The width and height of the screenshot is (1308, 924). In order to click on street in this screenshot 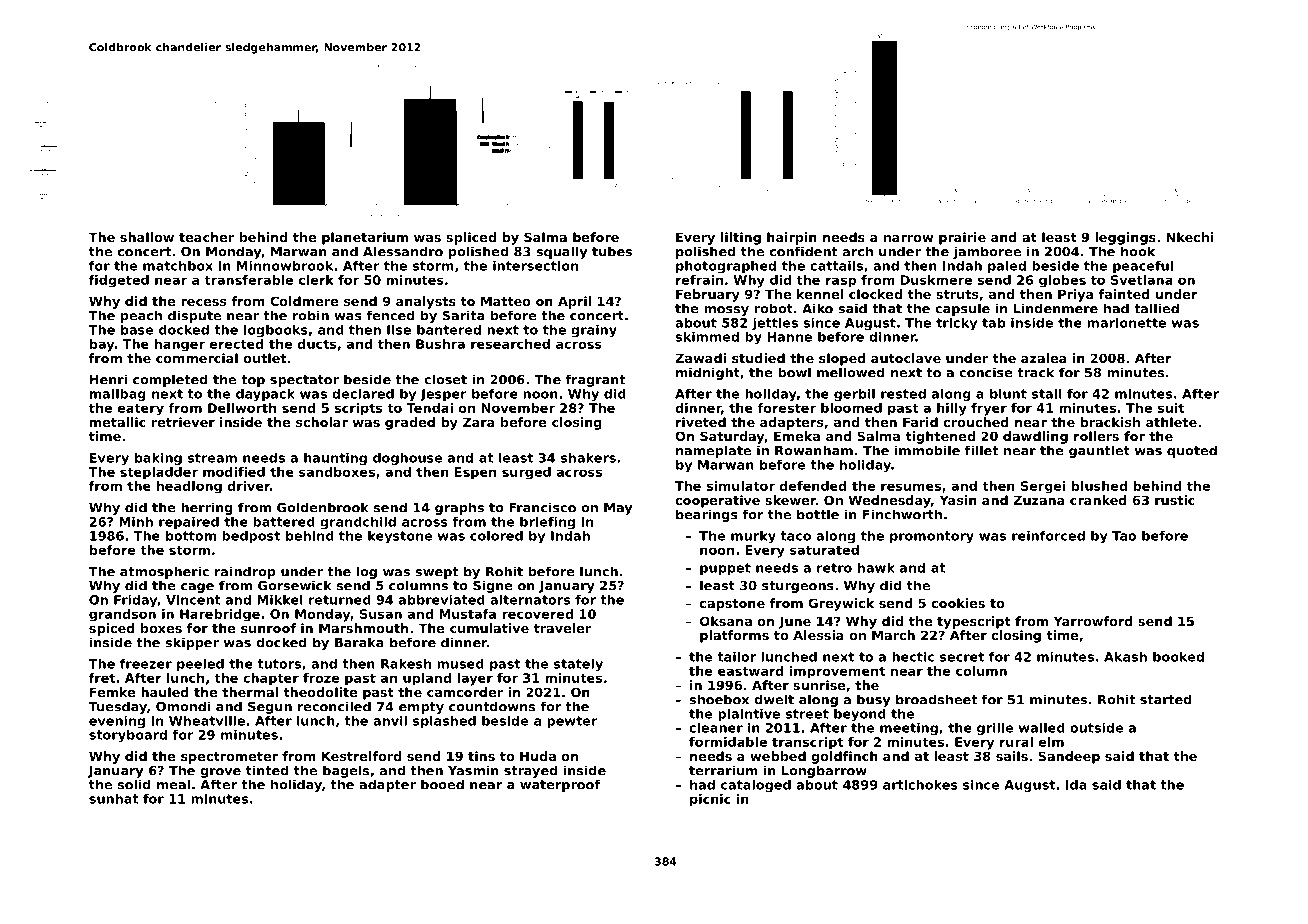, I will do `click(807, 714)`.
